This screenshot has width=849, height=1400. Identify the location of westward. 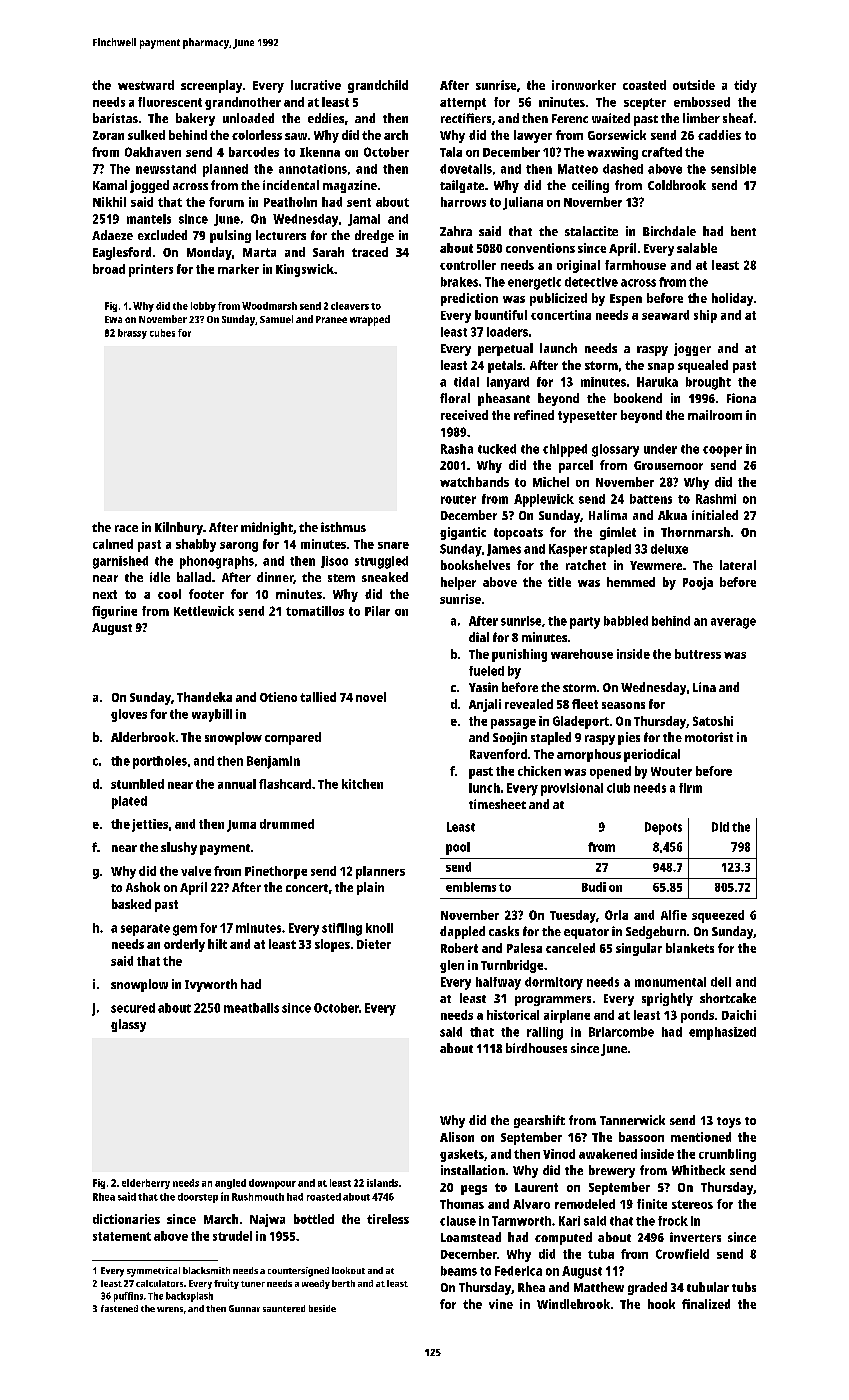
(146, 85).
